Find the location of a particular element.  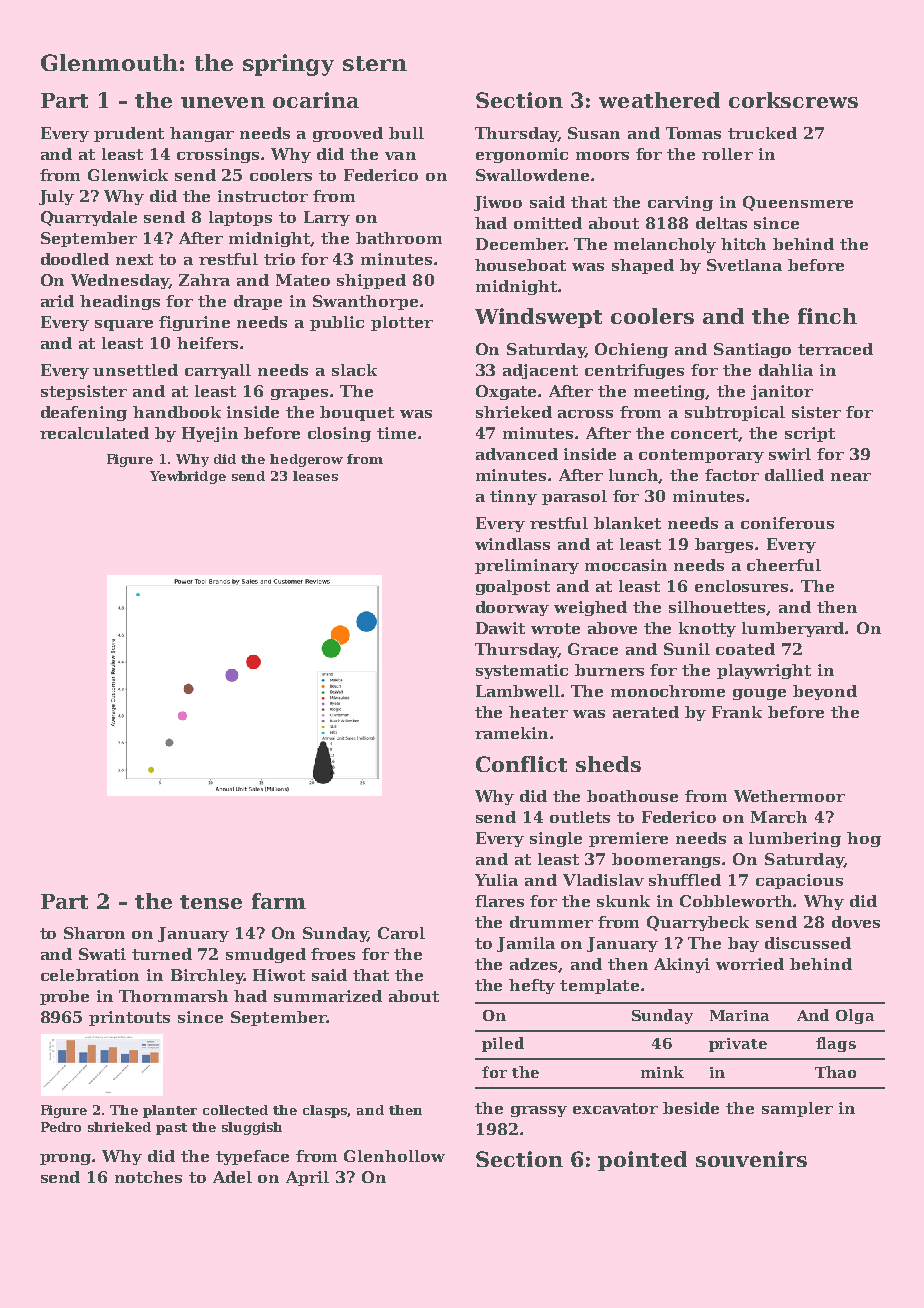

Pedro is located at coordinates (61, 1127).
